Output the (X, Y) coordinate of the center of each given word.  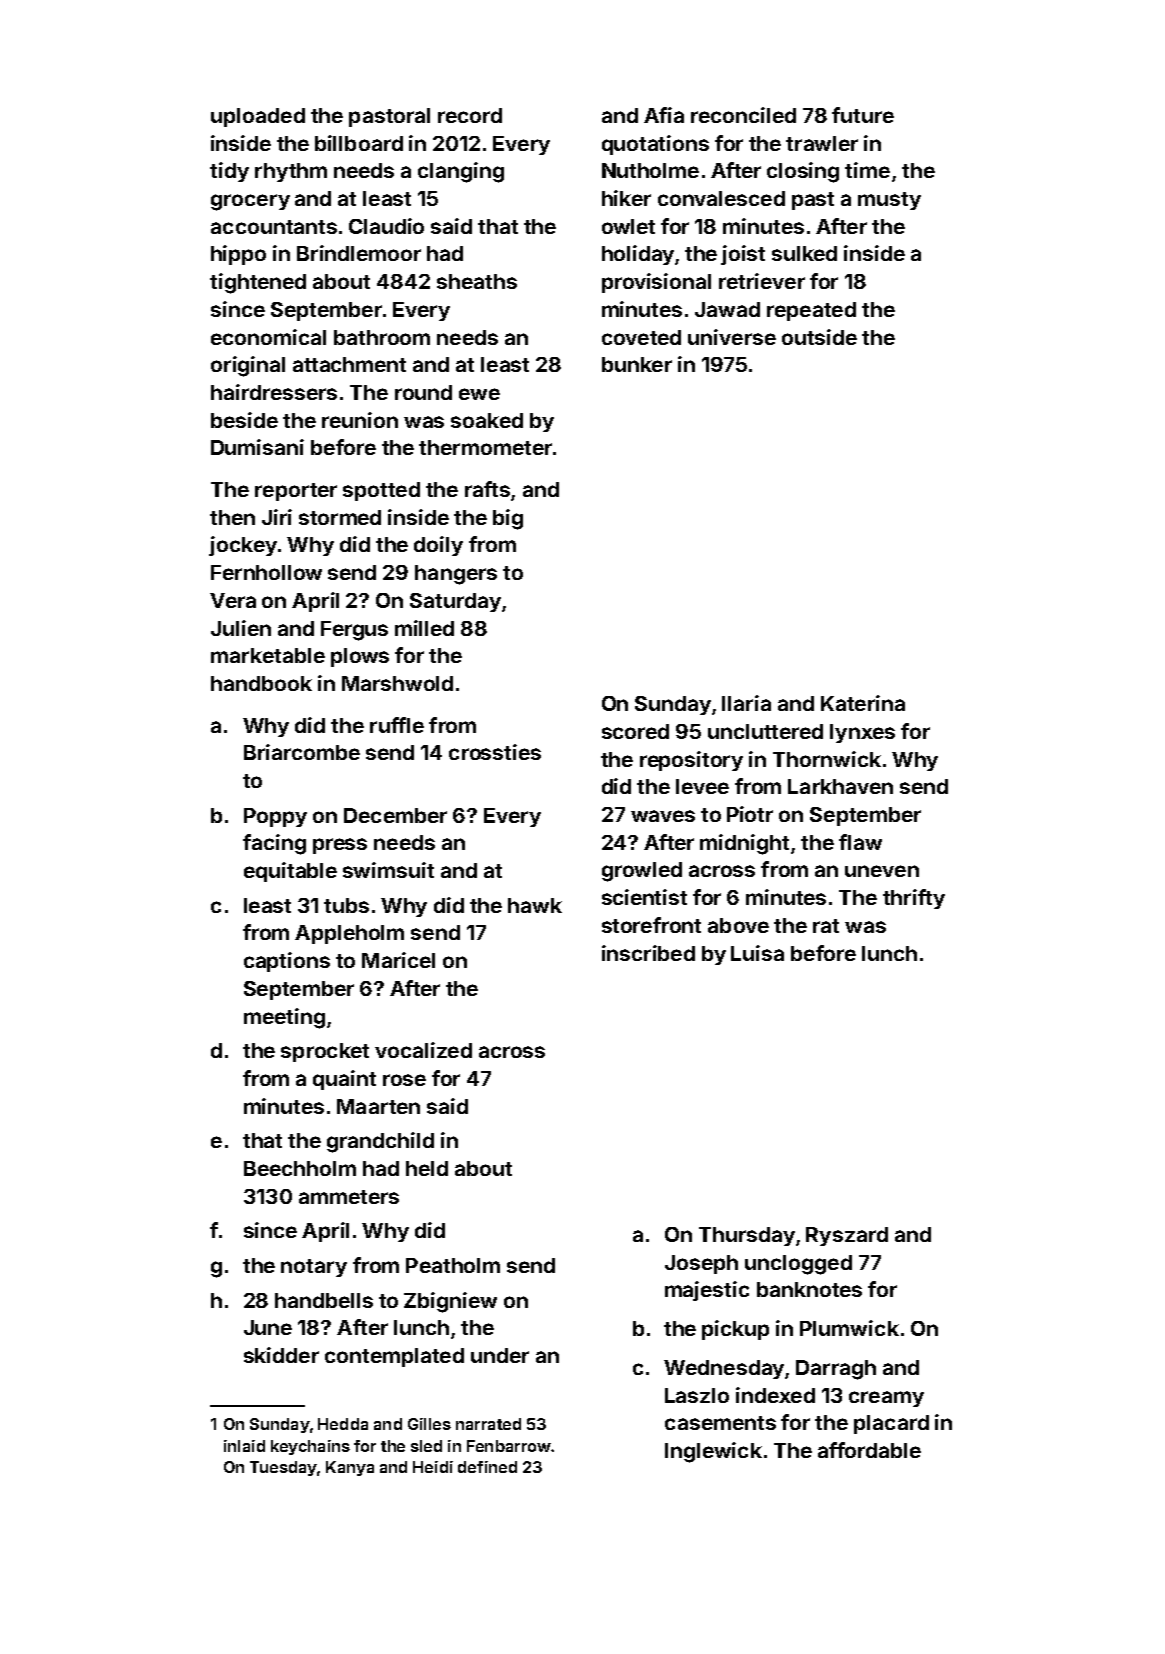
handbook (261, 683)
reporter (296, 492)
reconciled (743, 115)
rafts (487, 489)
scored (635, 731)
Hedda (343, 1424)
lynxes (862, 733)
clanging (461, 172)
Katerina (863, 703)
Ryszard (847, 1236)
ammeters (349, 1197)
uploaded (258, 117)
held (427, 1168)
